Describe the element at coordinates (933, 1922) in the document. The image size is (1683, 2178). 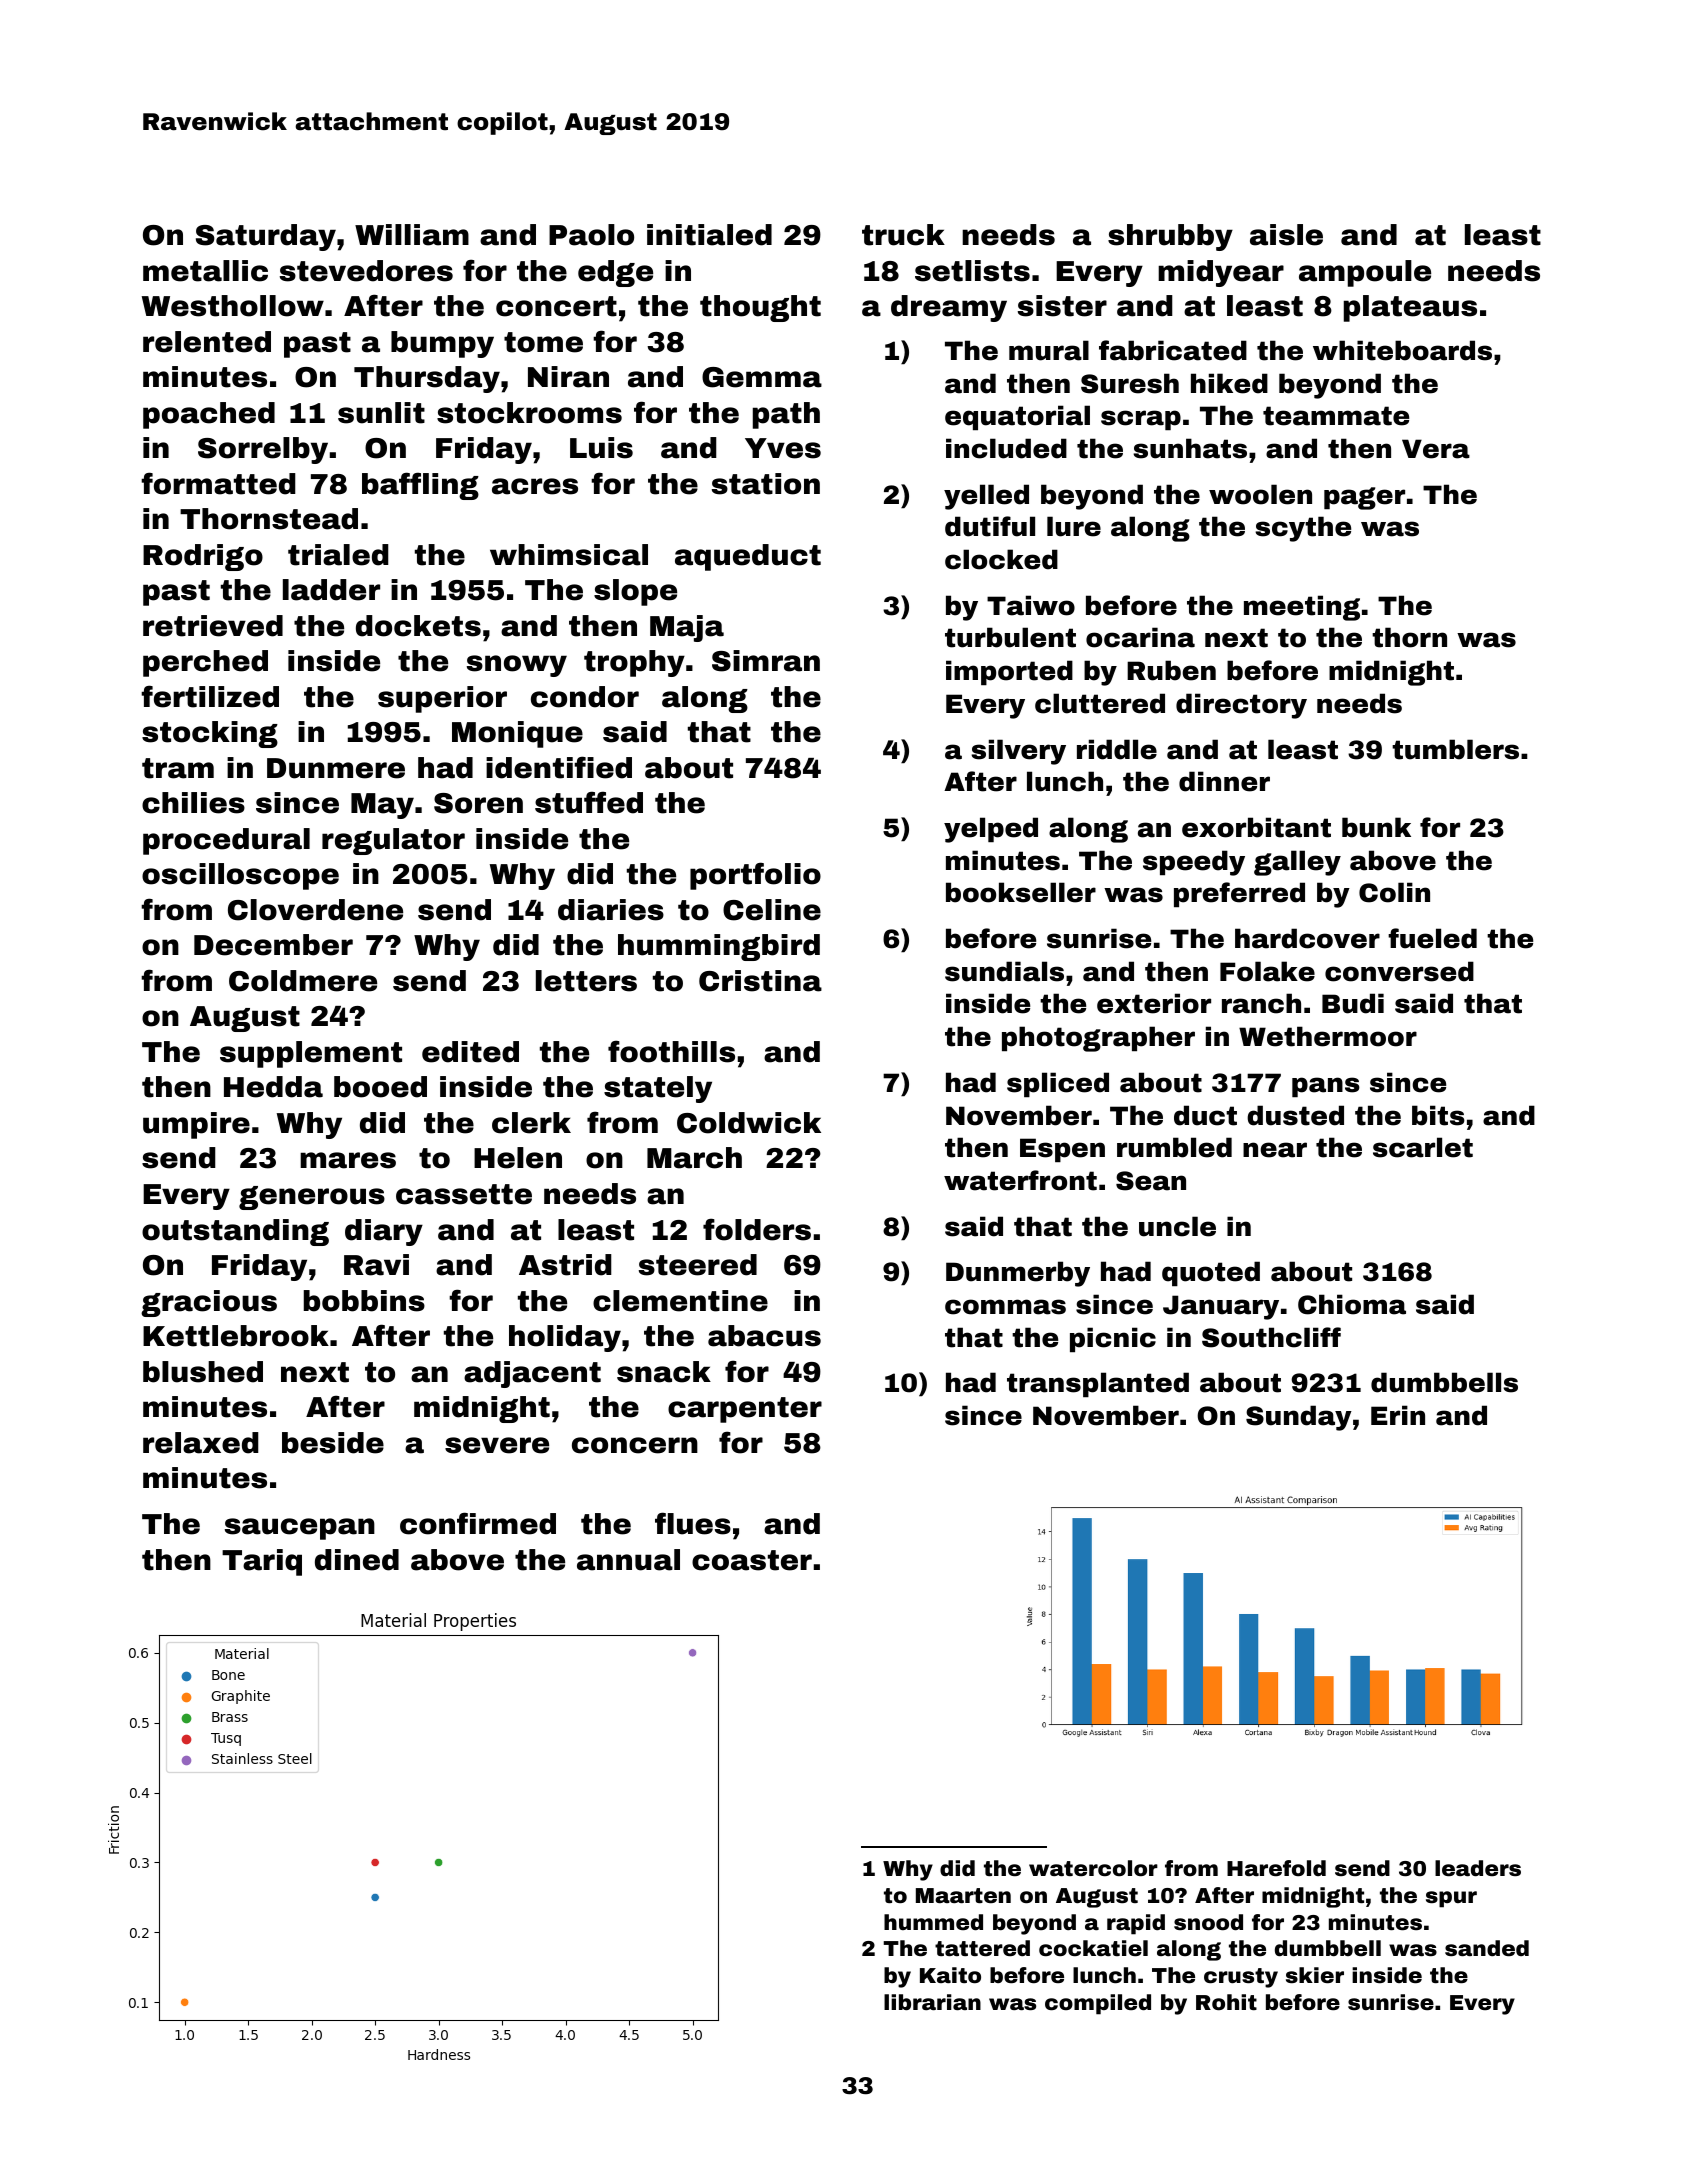
I see `hummed` at that location.
